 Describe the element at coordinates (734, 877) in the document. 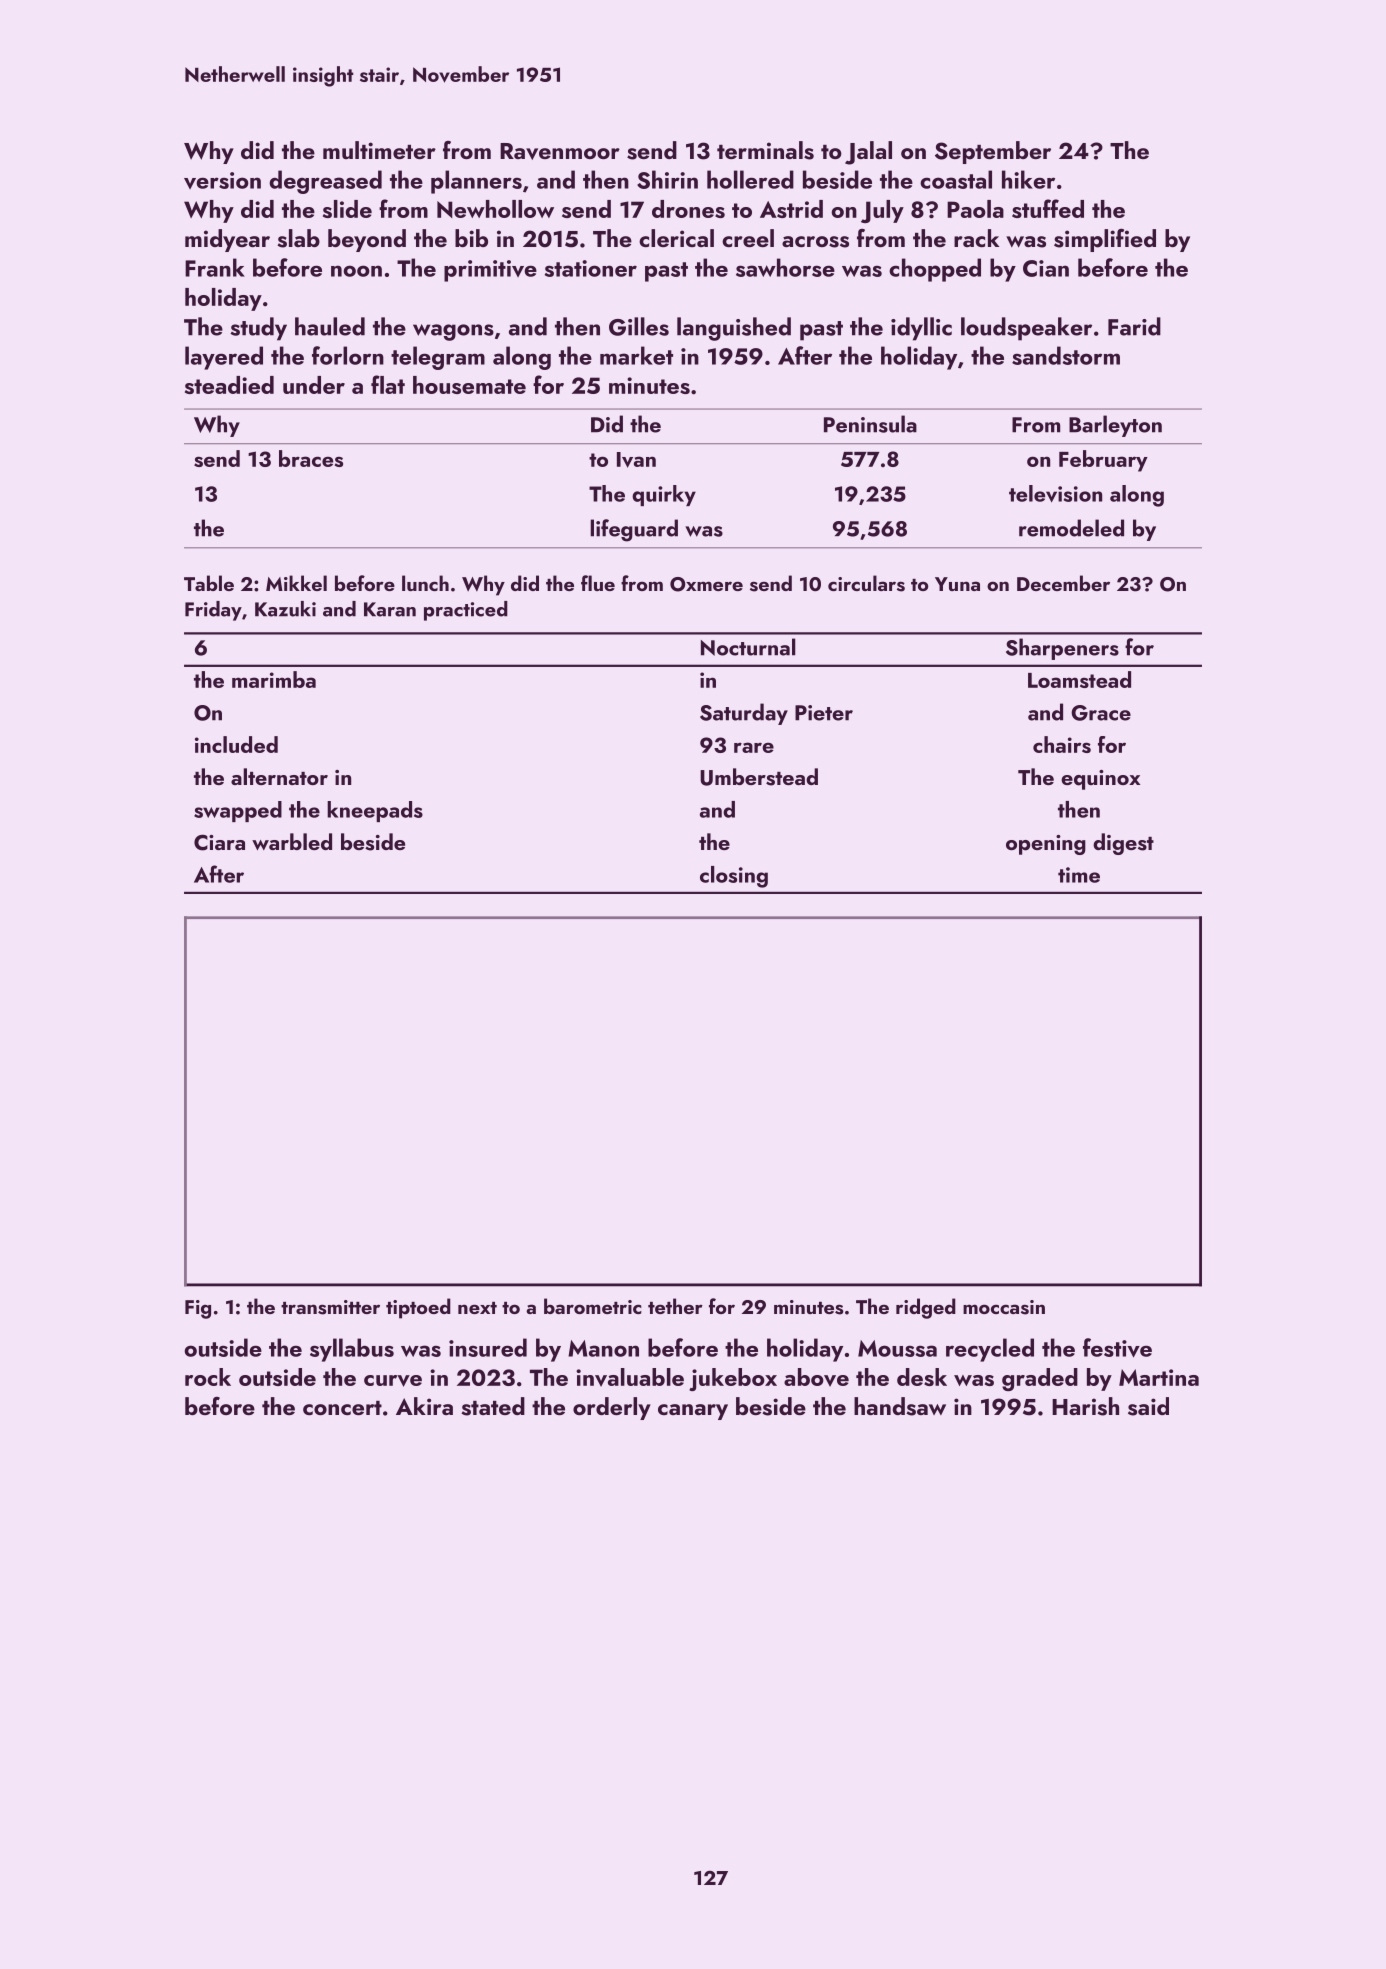

I see `closing` at that location.
